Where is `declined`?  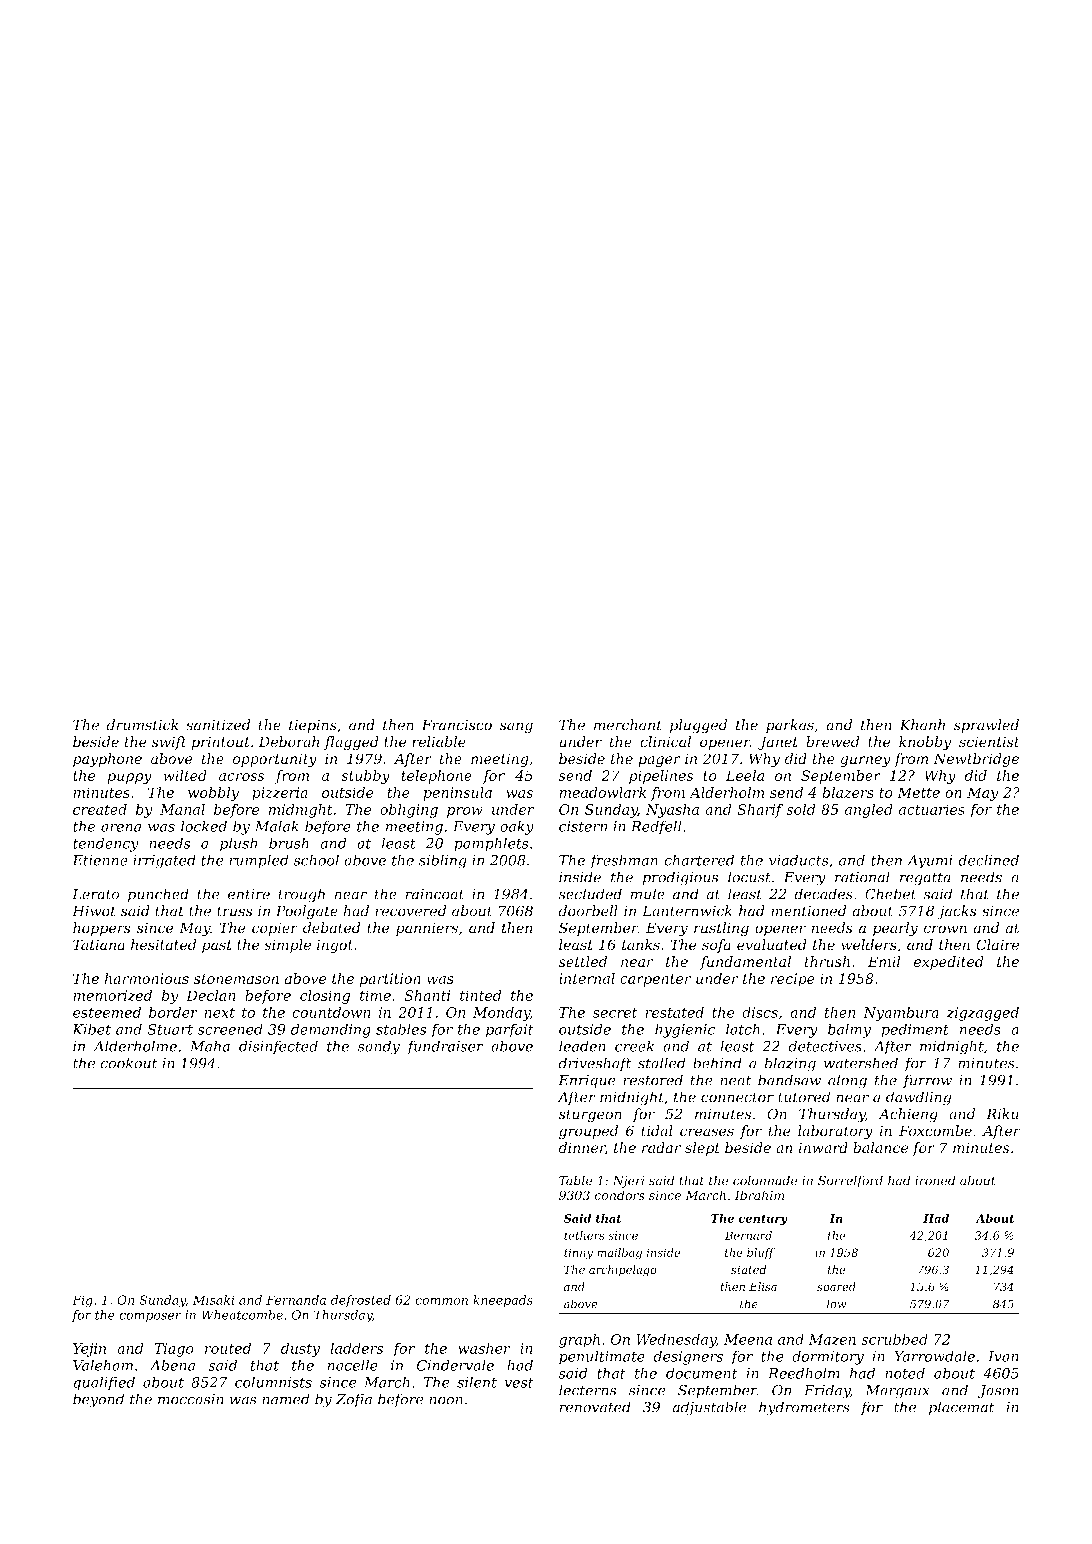 declined is located at coordinates (988, 860).
